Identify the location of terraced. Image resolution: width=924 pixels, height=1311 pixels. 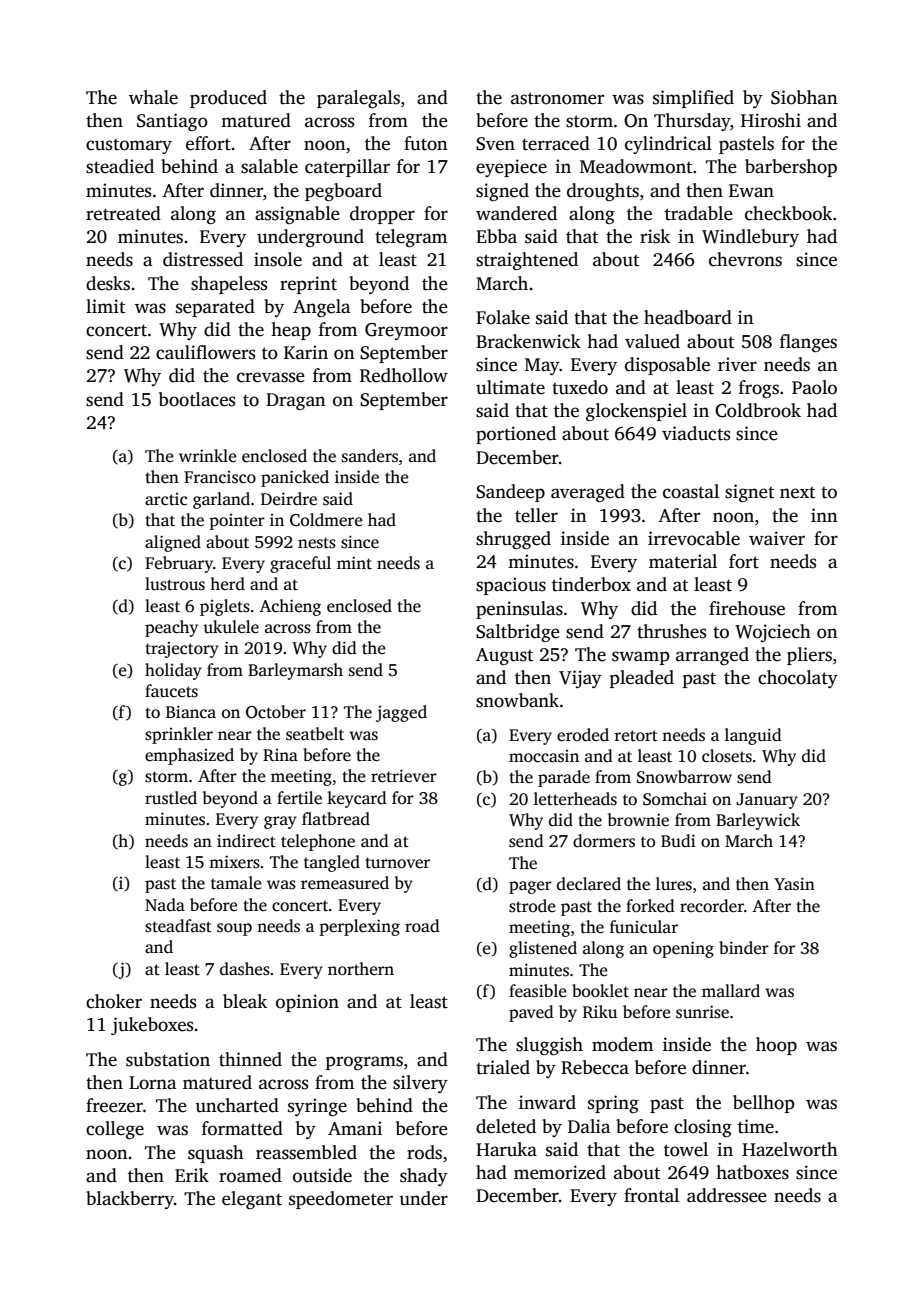
(556, 143).
